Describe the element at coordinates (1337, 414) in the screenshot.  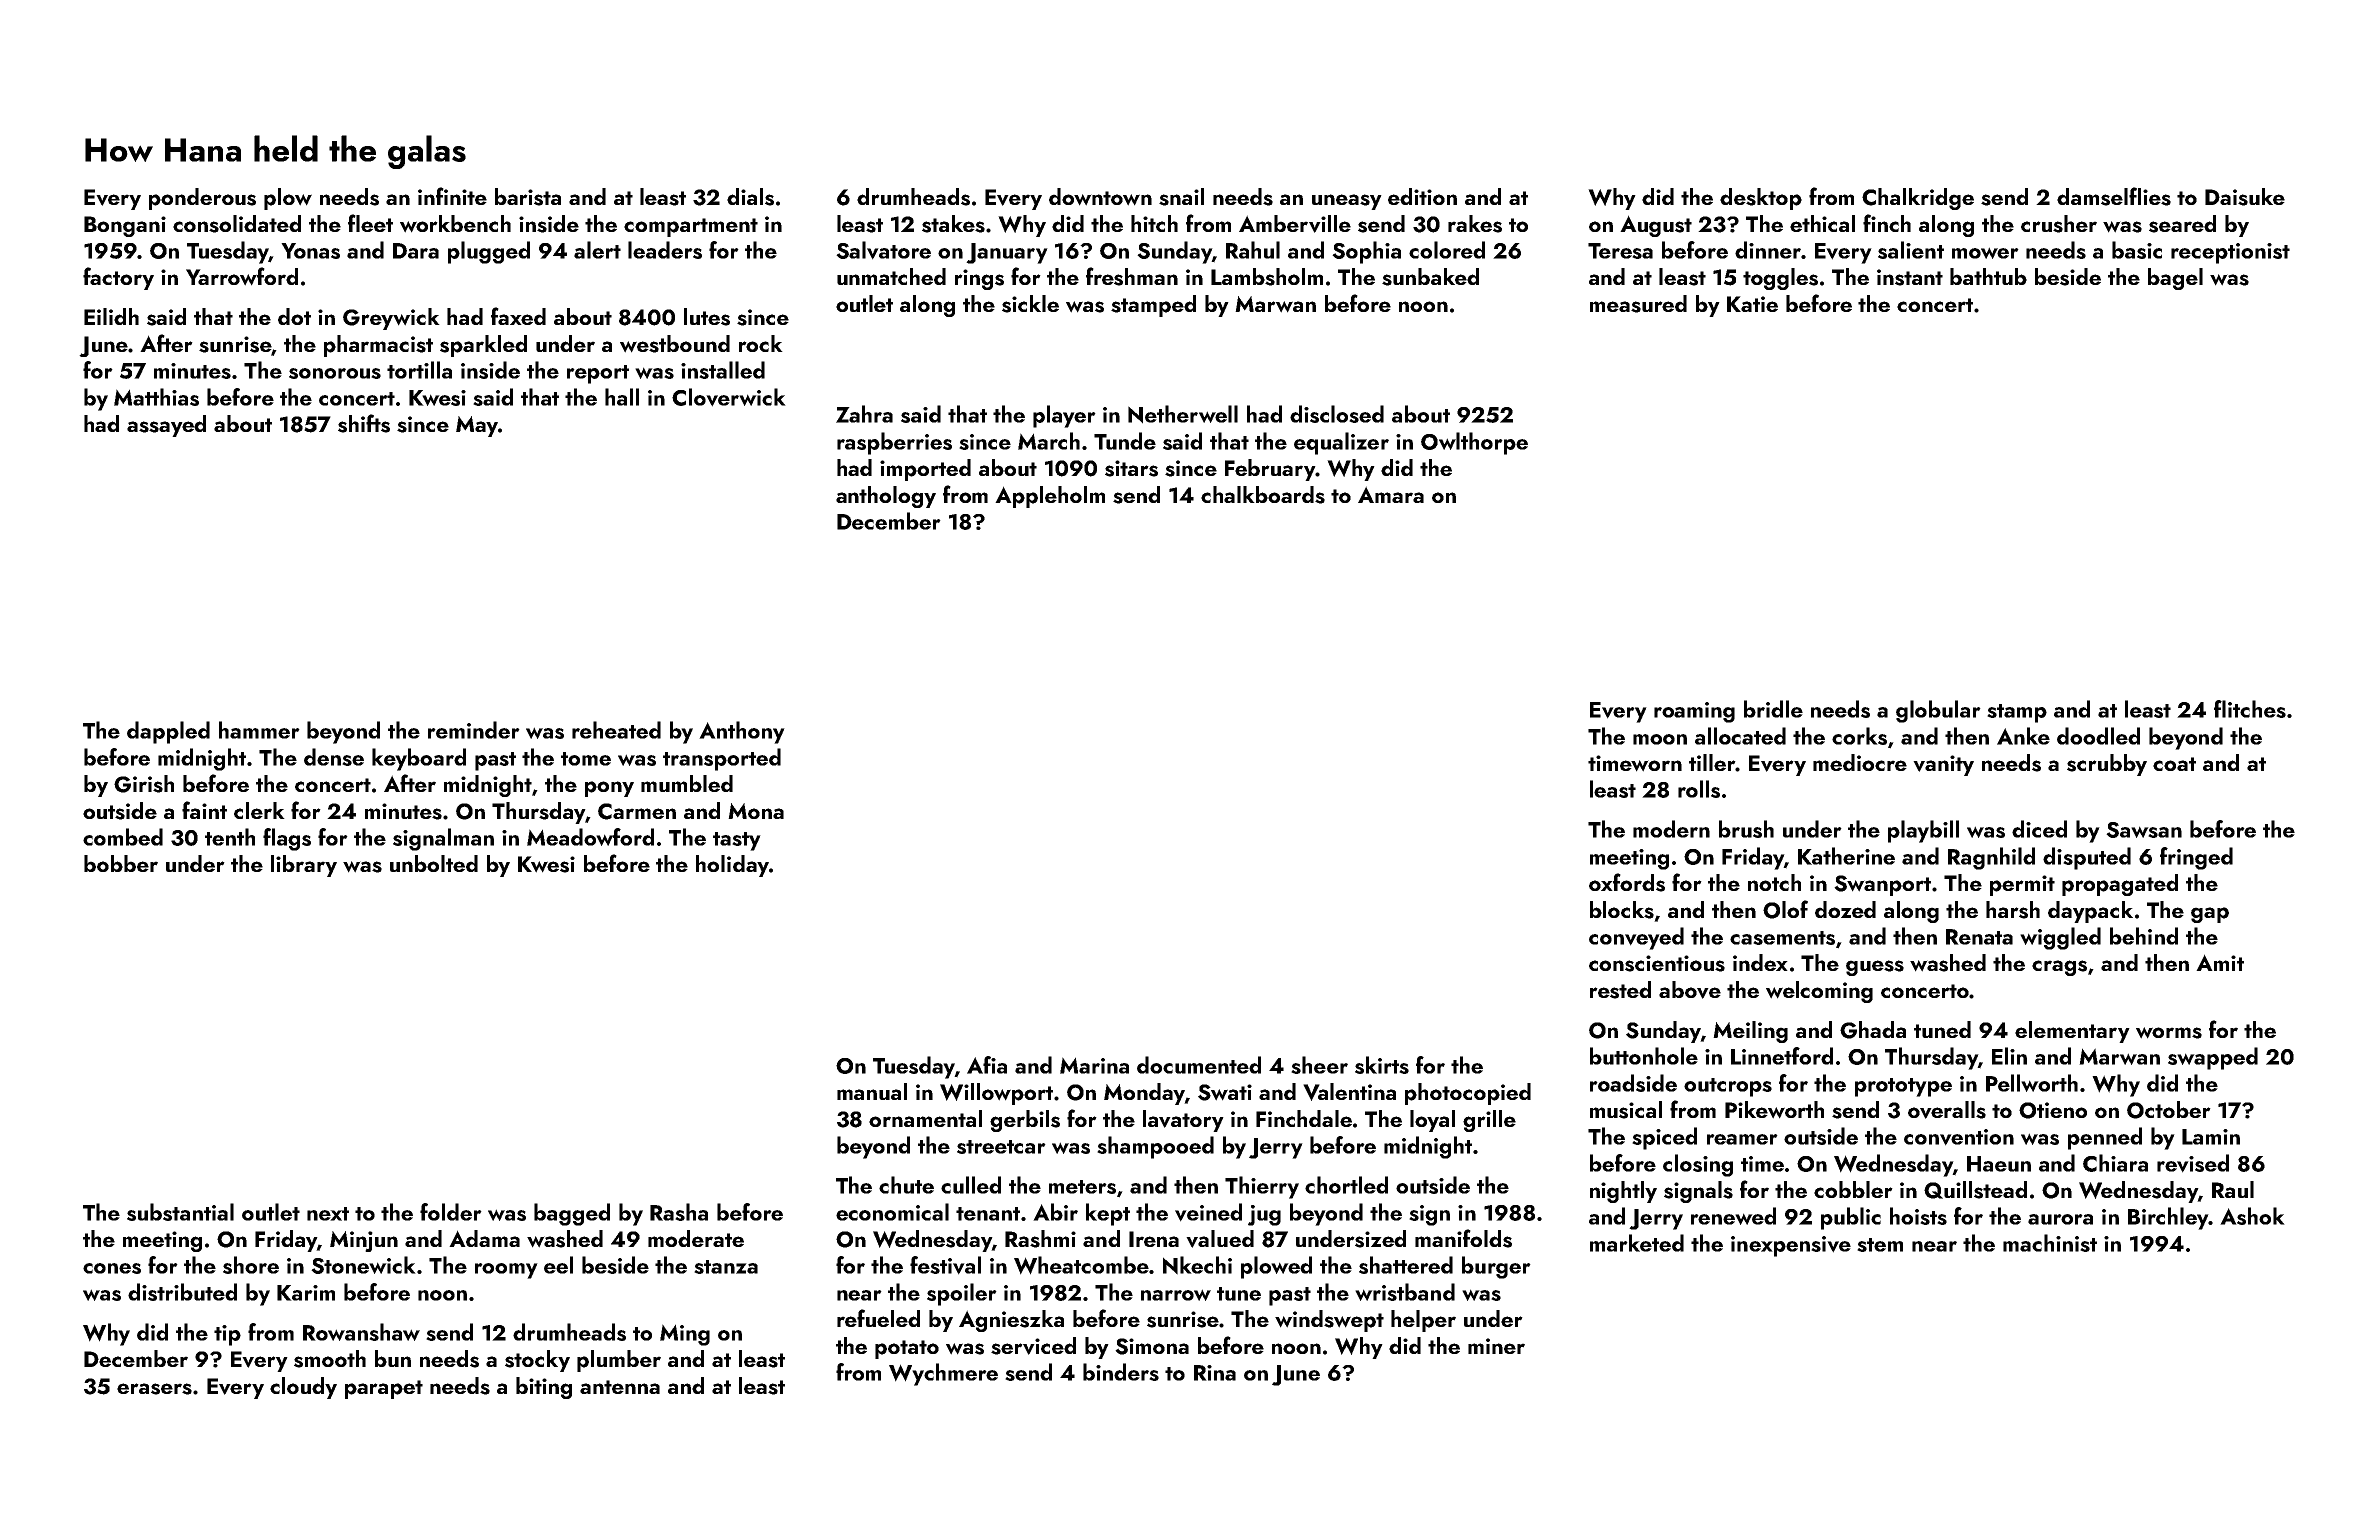
I see `disclosed` at that location.
